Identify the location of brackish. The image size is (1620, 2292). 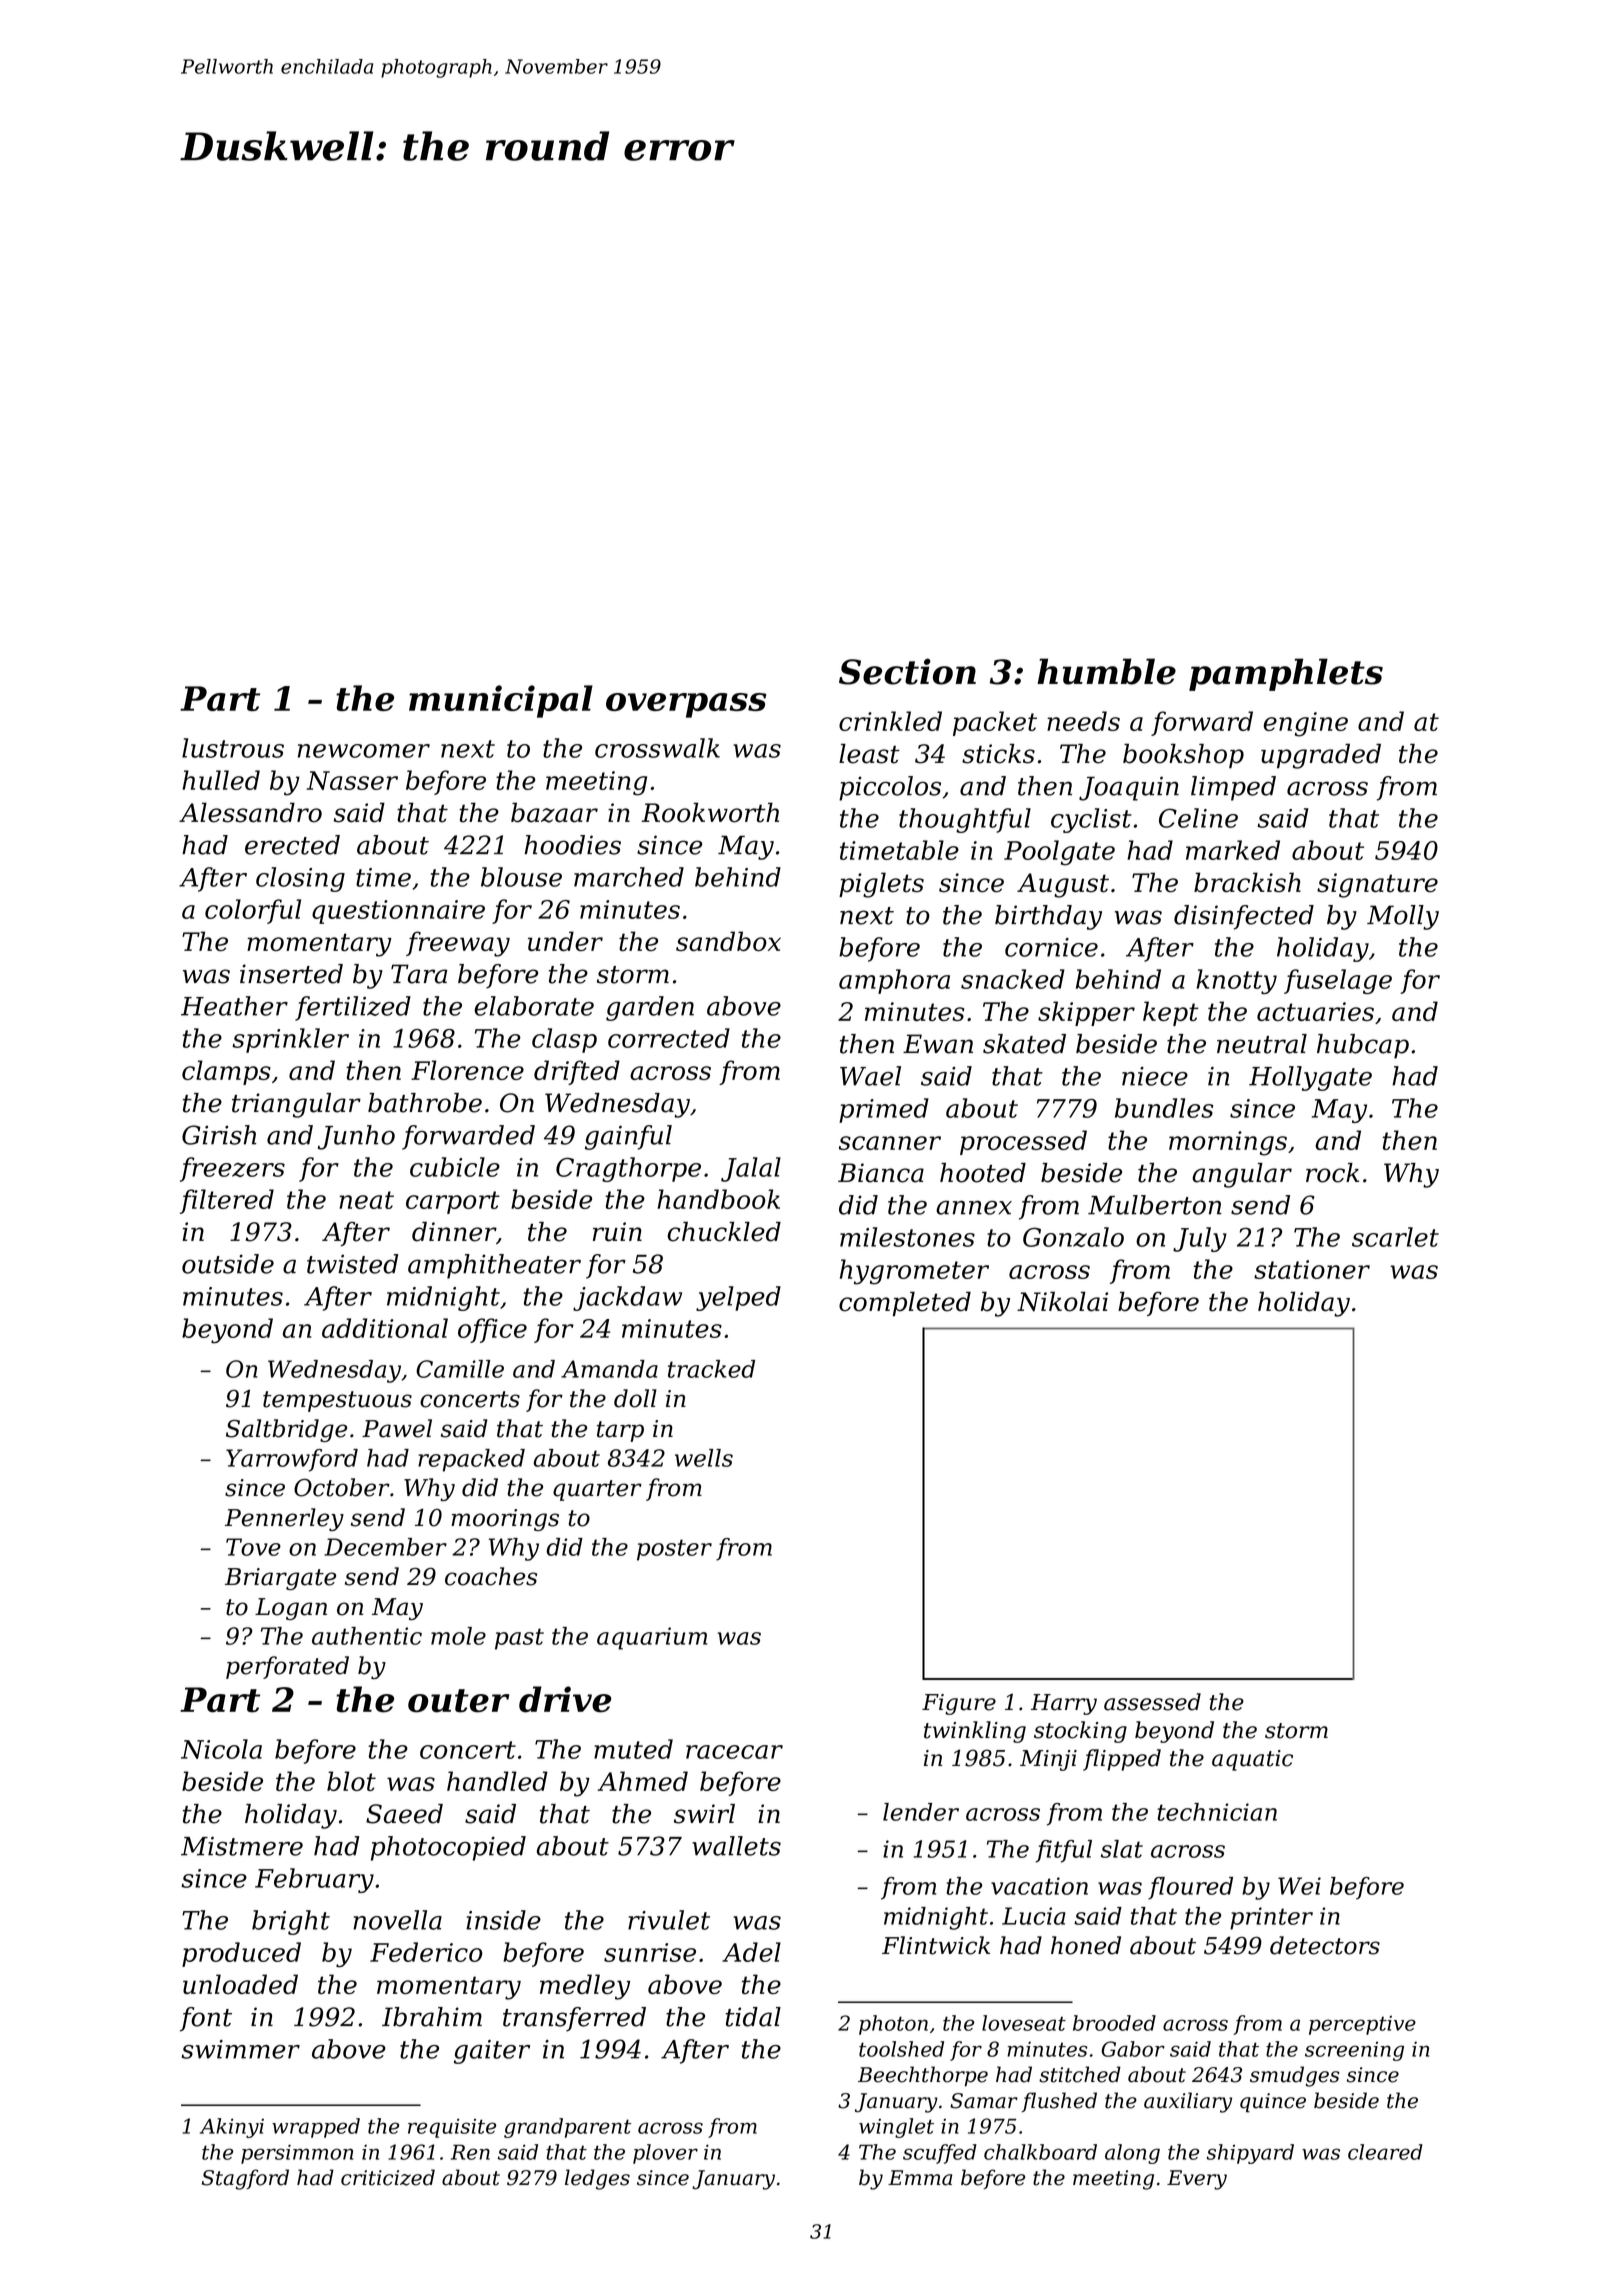
(1247, 882).
